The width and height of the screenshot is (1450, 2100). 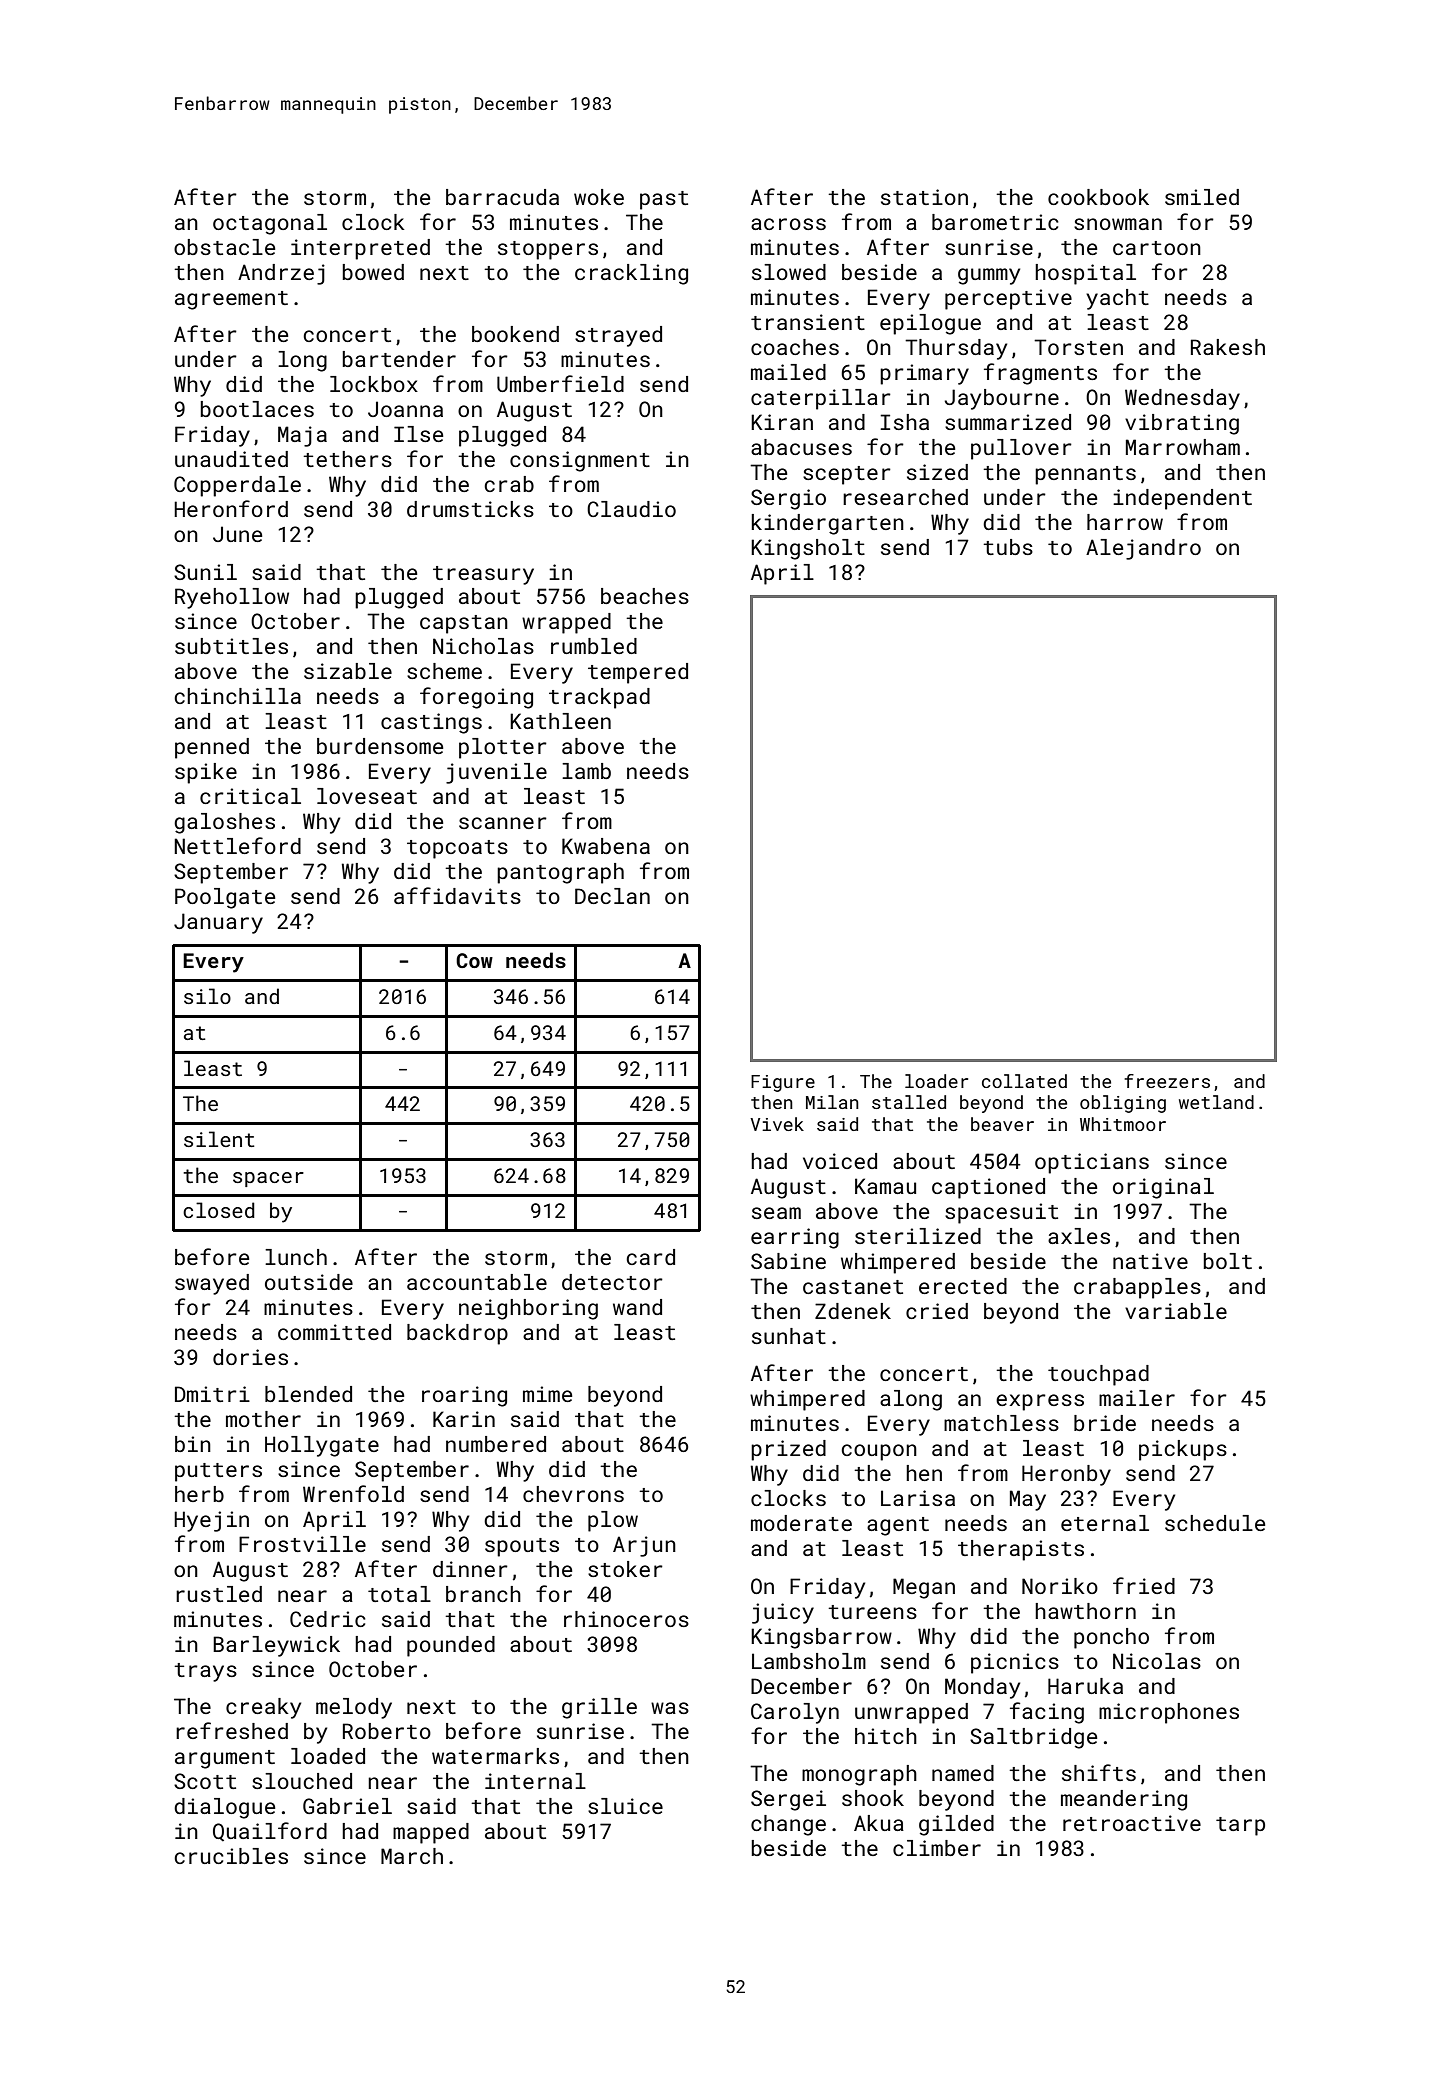 What do you see at coordinates (431, 723) in the screenshot?
I see `castings` at bounding box center [431, 723].
